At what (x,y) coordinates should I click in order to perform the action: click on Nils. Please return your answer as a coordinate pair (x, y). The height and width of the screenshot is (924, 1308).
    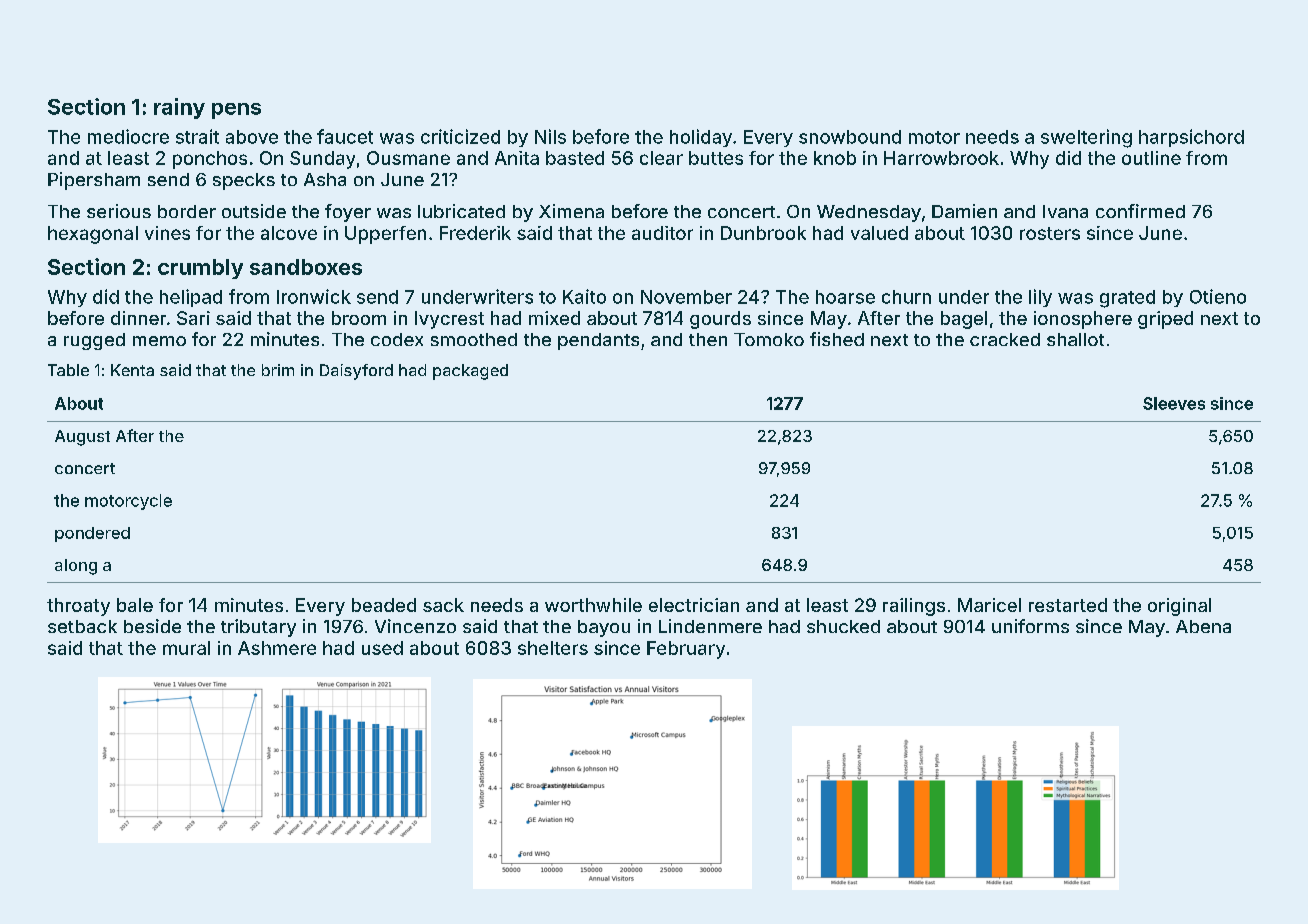
    Looking at the image, I should click on (550, 136).
